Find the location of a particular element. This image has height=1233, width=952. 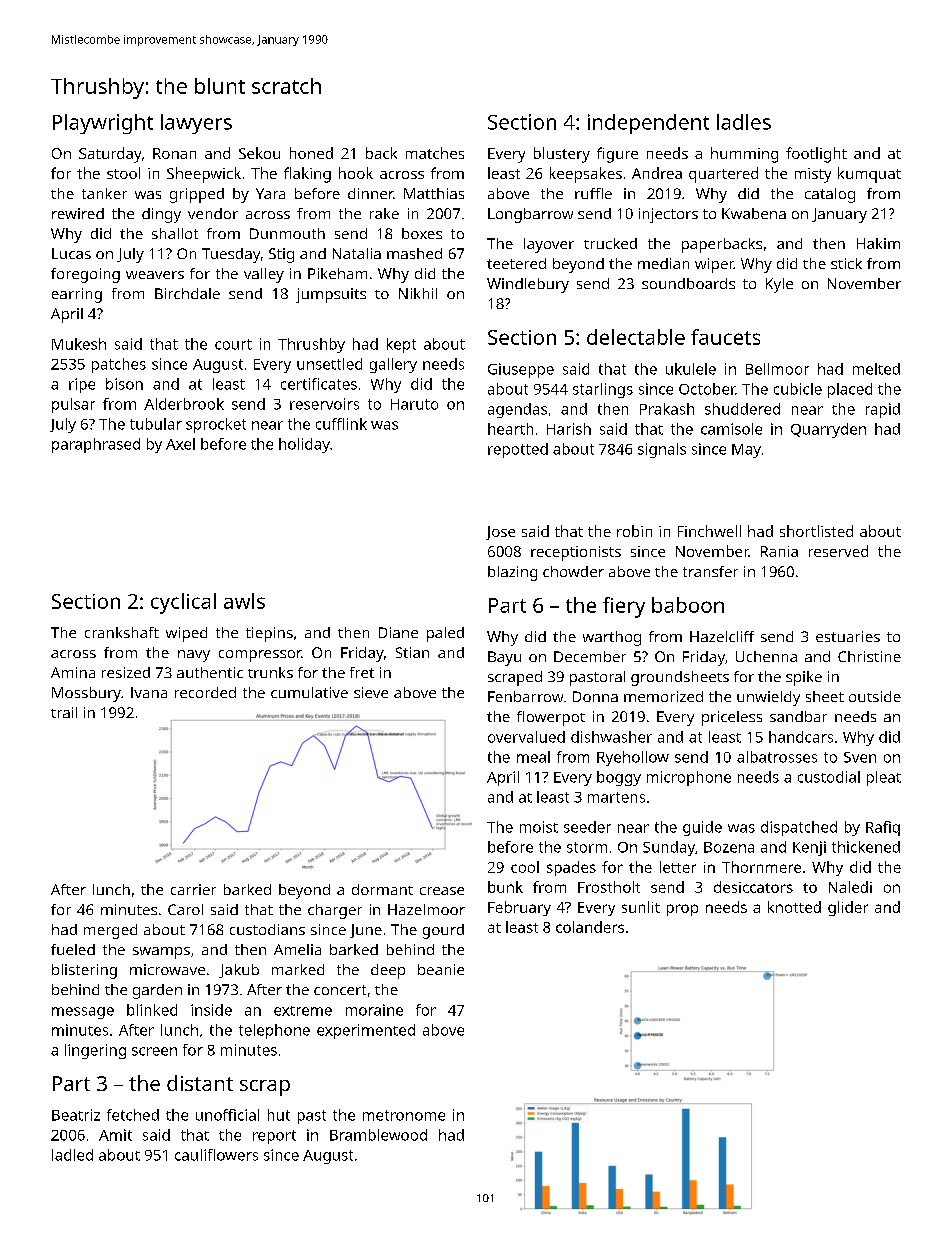

report is located at coordinates (274, 1137).
